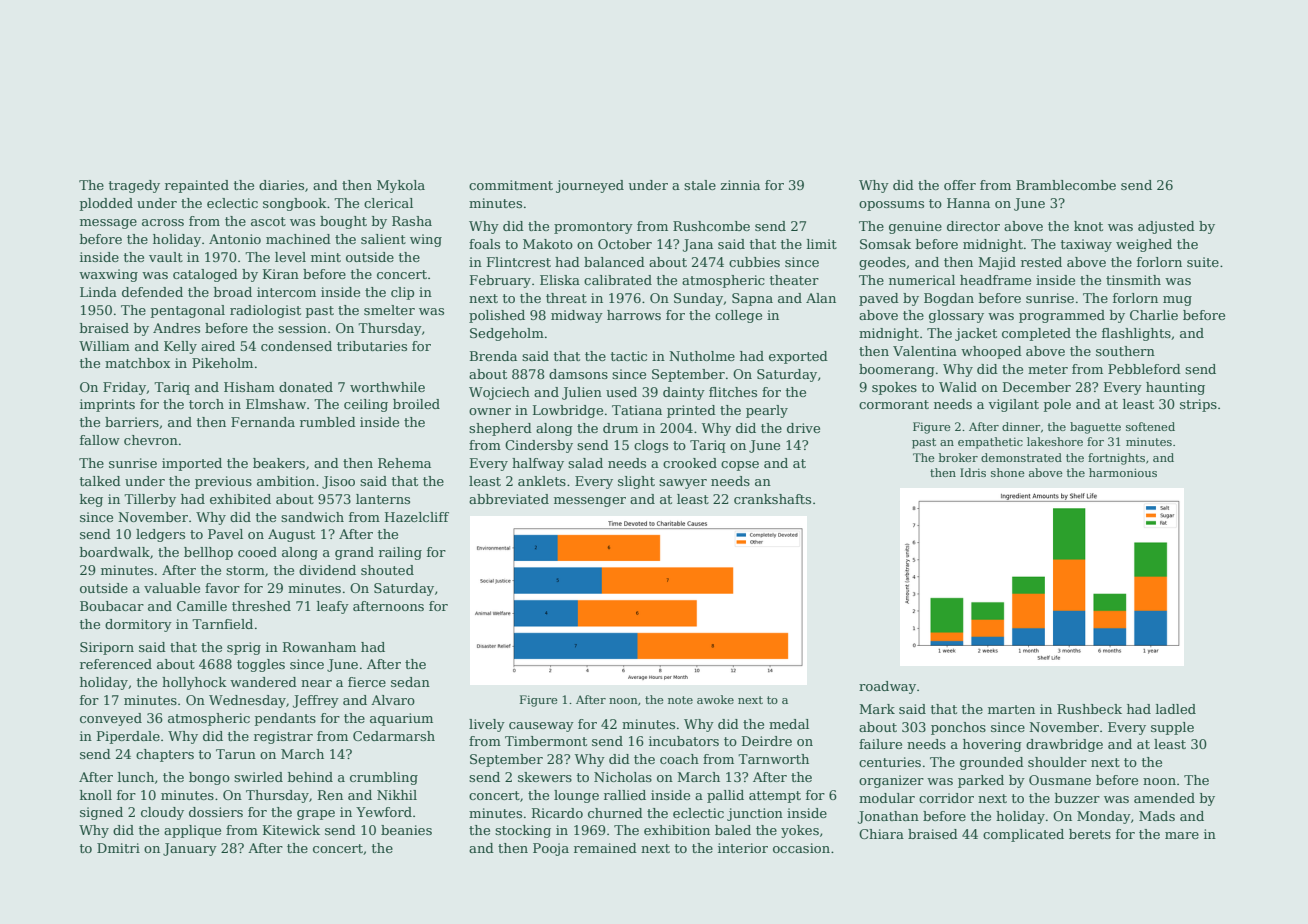 This screenshot has width=1308, height=924. What do you see at coordinates (263, 682) in the screenshot?
I see `wandered` at bounding box center [263, 682].
